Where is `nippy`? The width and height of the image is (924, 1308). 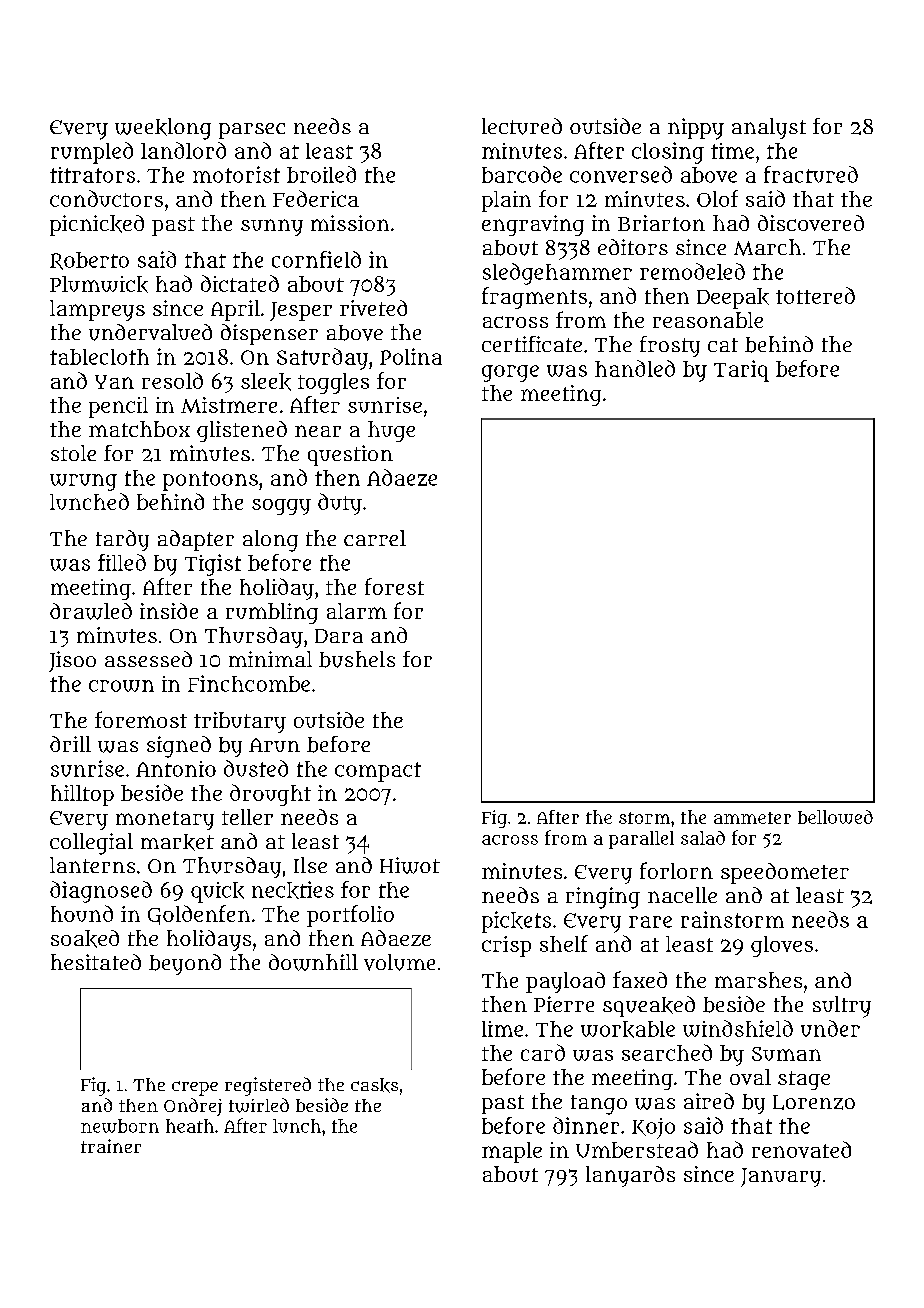
nippy is located at coordinates (696, 129).
